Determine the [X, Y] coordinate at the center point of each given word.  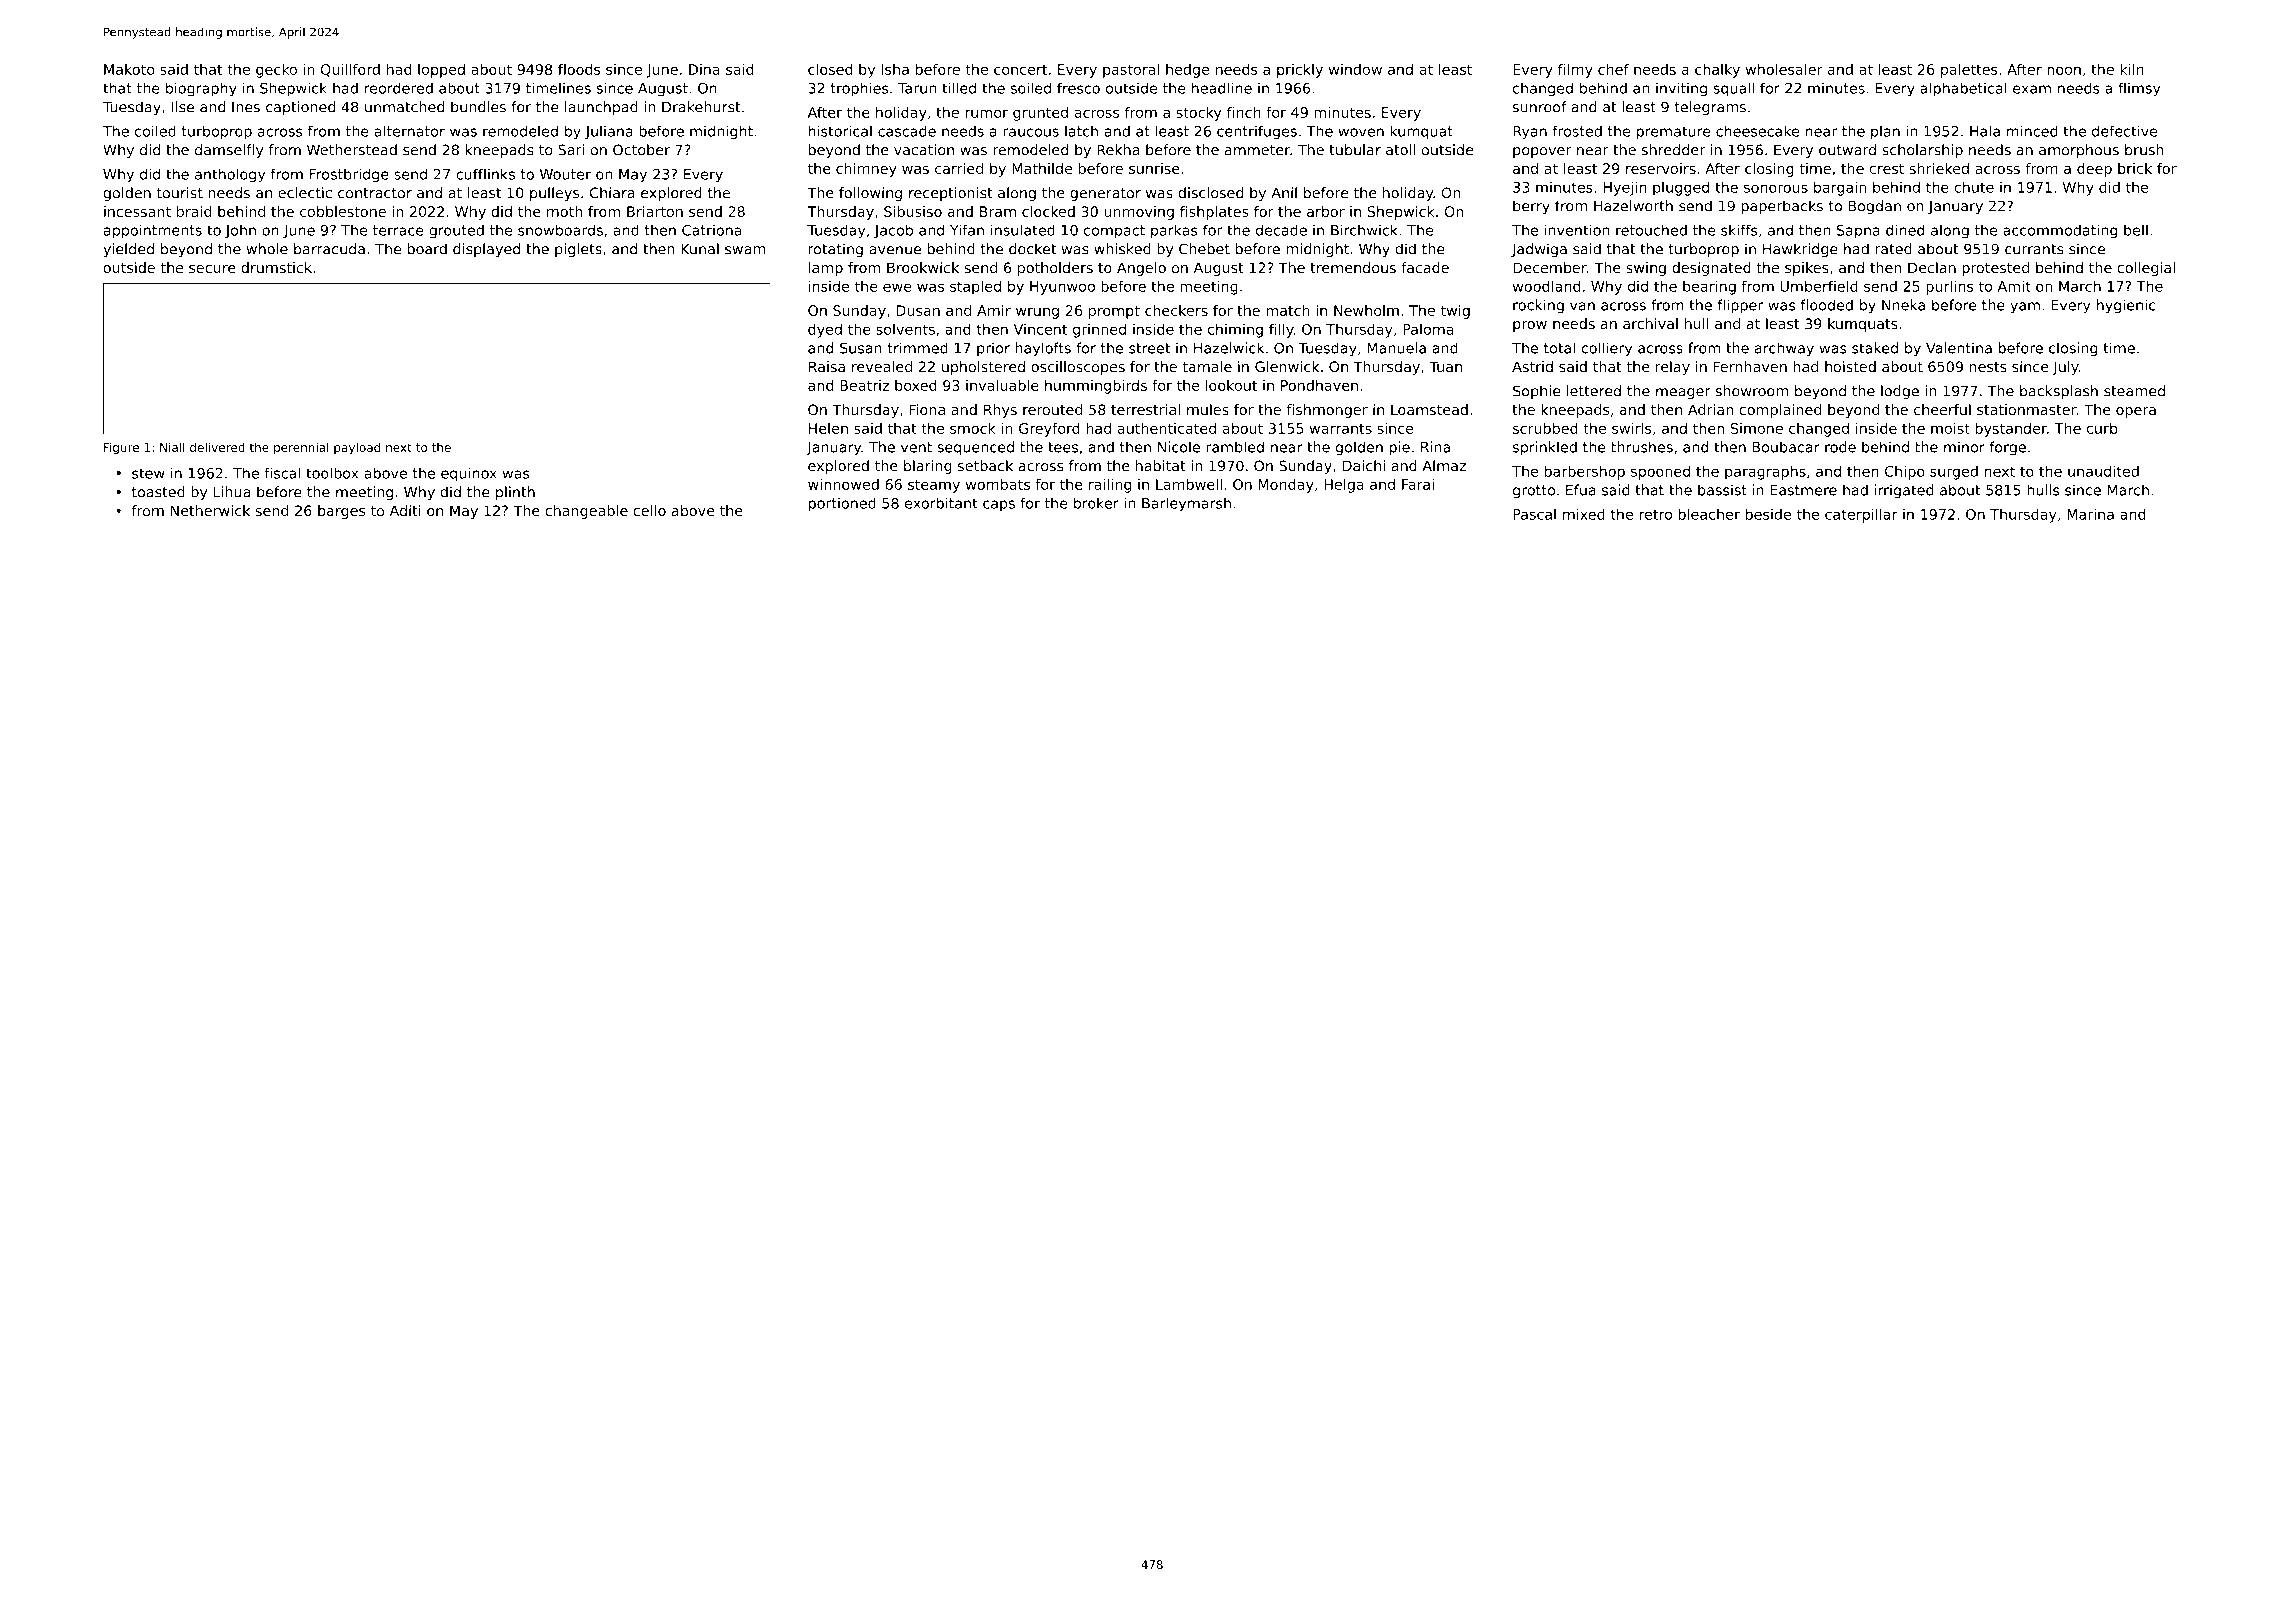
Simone [1757, 428]
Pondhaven [1319, 385]
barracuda [329, 249]
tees [1063, 447]
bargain [1840, 188]
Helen [828, 428]
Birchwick [1364, 230]
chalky [1717, 71]
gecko [276, 71]
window [1355, 69]
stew [148, 473]
